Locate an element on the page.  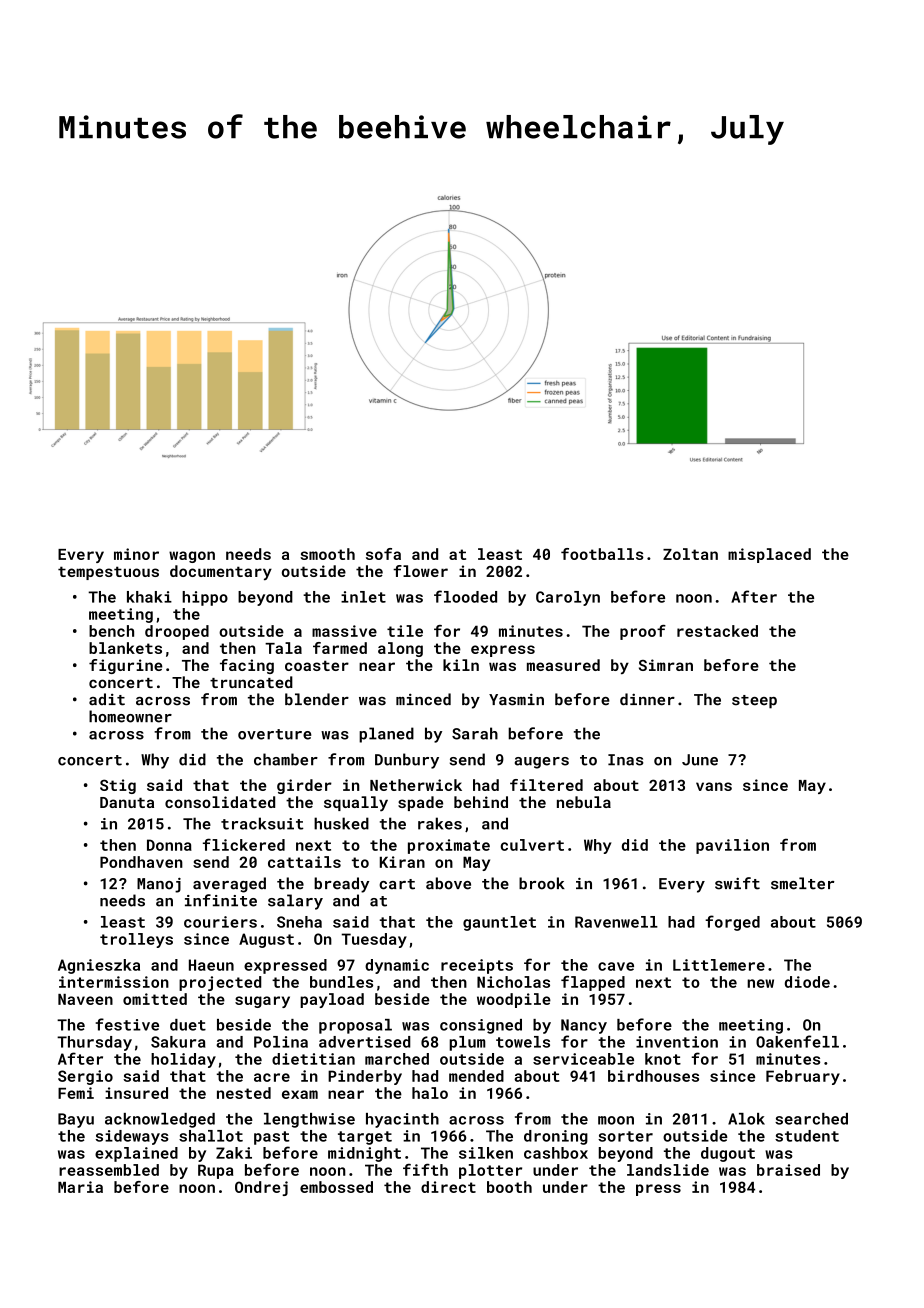
hyacinth is located at coordinates (402, 1120).
